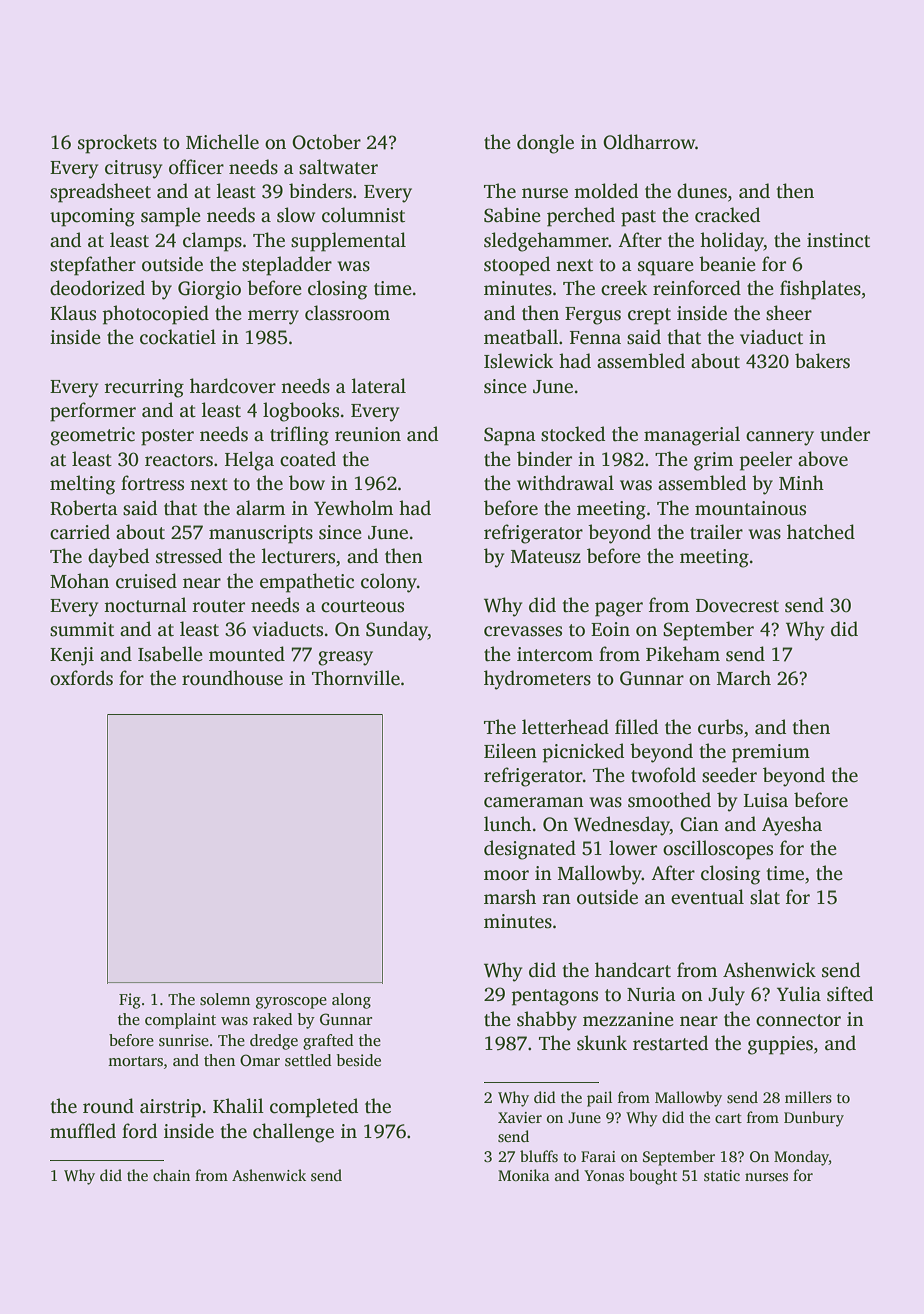  What do you see at coordinates (338, 167) in the screenshot?
I see `saltwater` at bounding box center [338, 167].
